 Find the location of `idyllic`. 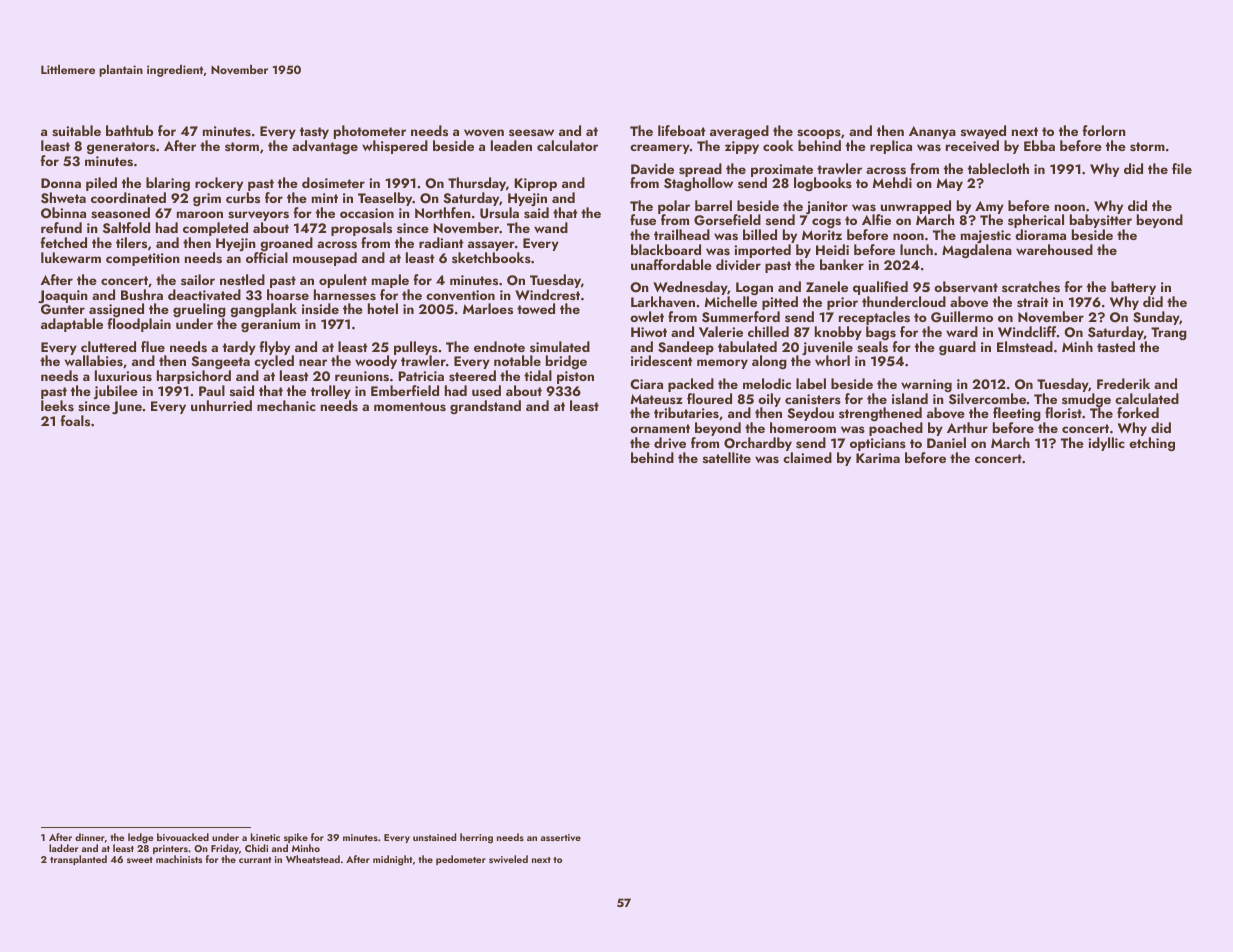

idyllic is located at coordinates (1106, 444).
